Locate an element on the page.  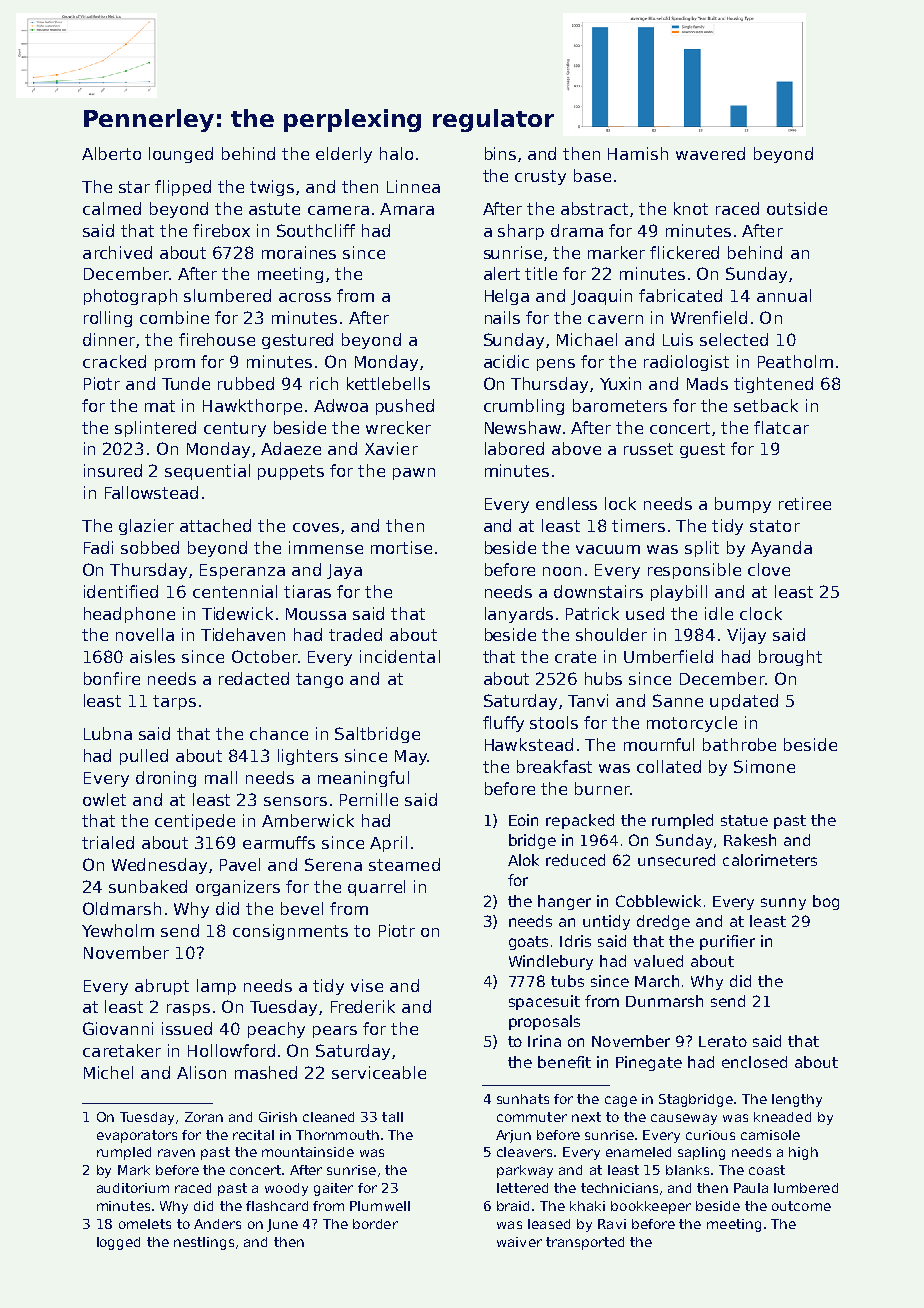
mournful is located at coordinates (659, 744).
